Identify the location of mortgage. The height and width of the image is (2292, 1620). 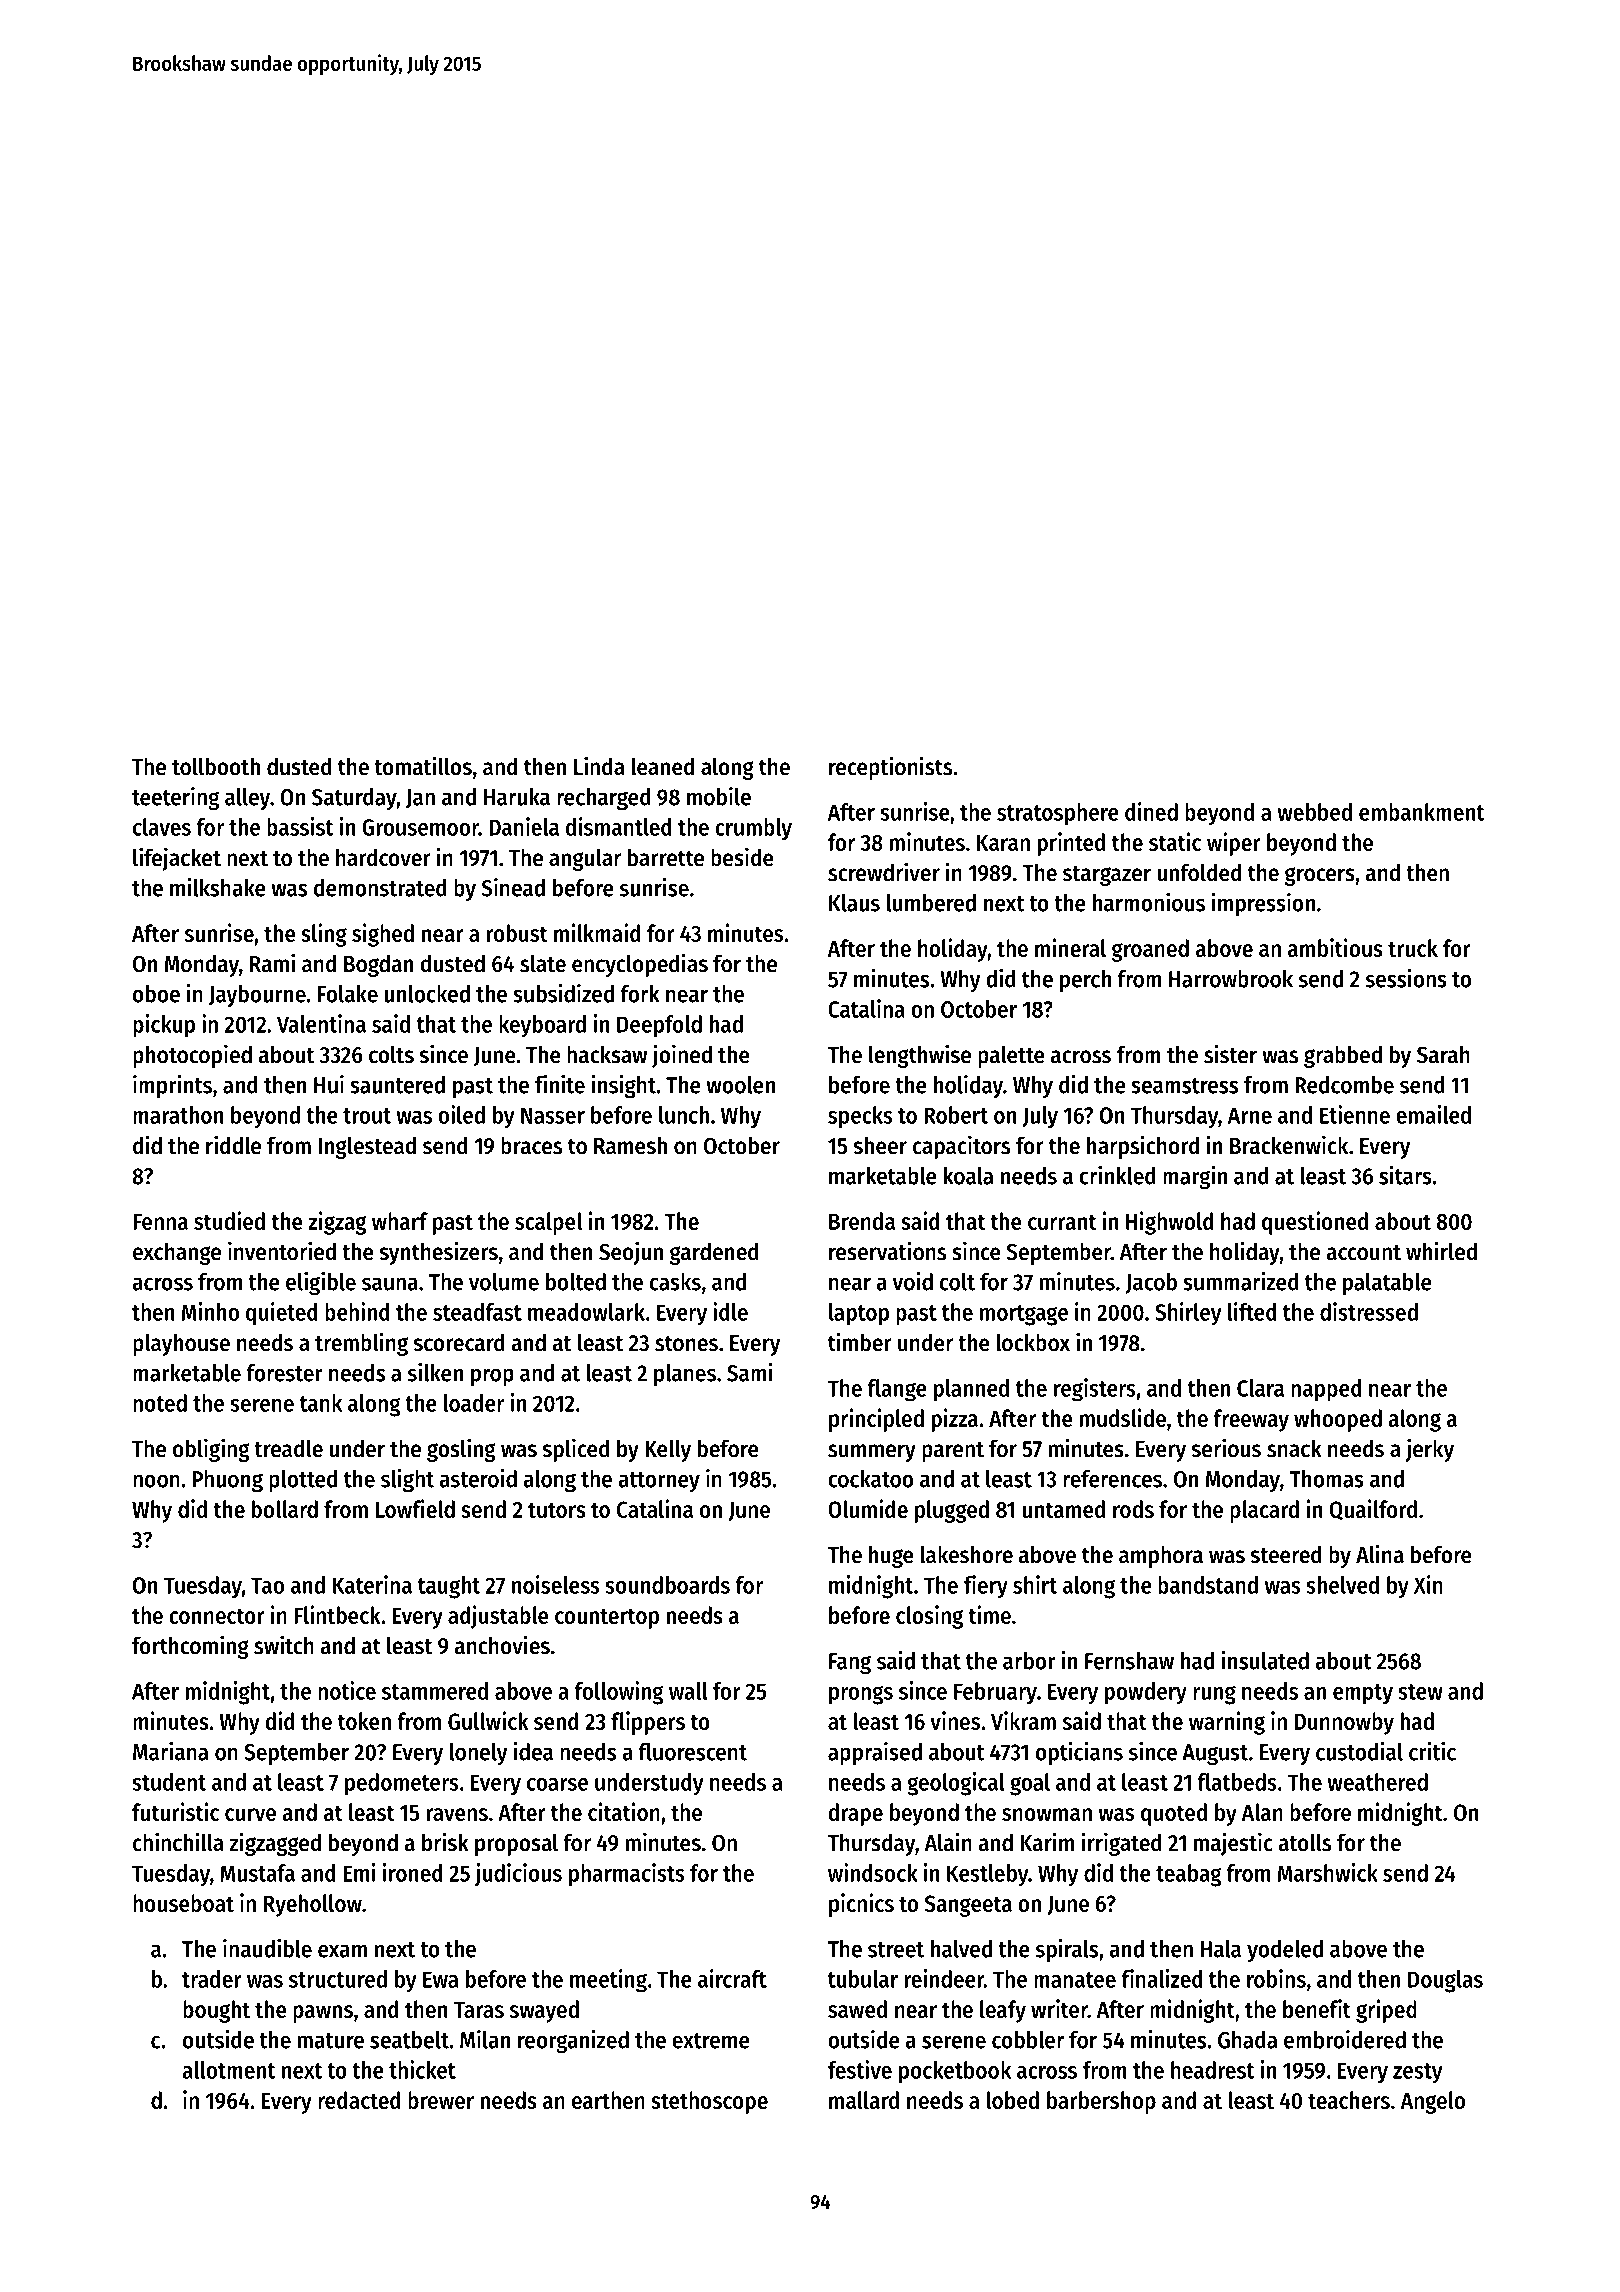
(1024, 1315).
